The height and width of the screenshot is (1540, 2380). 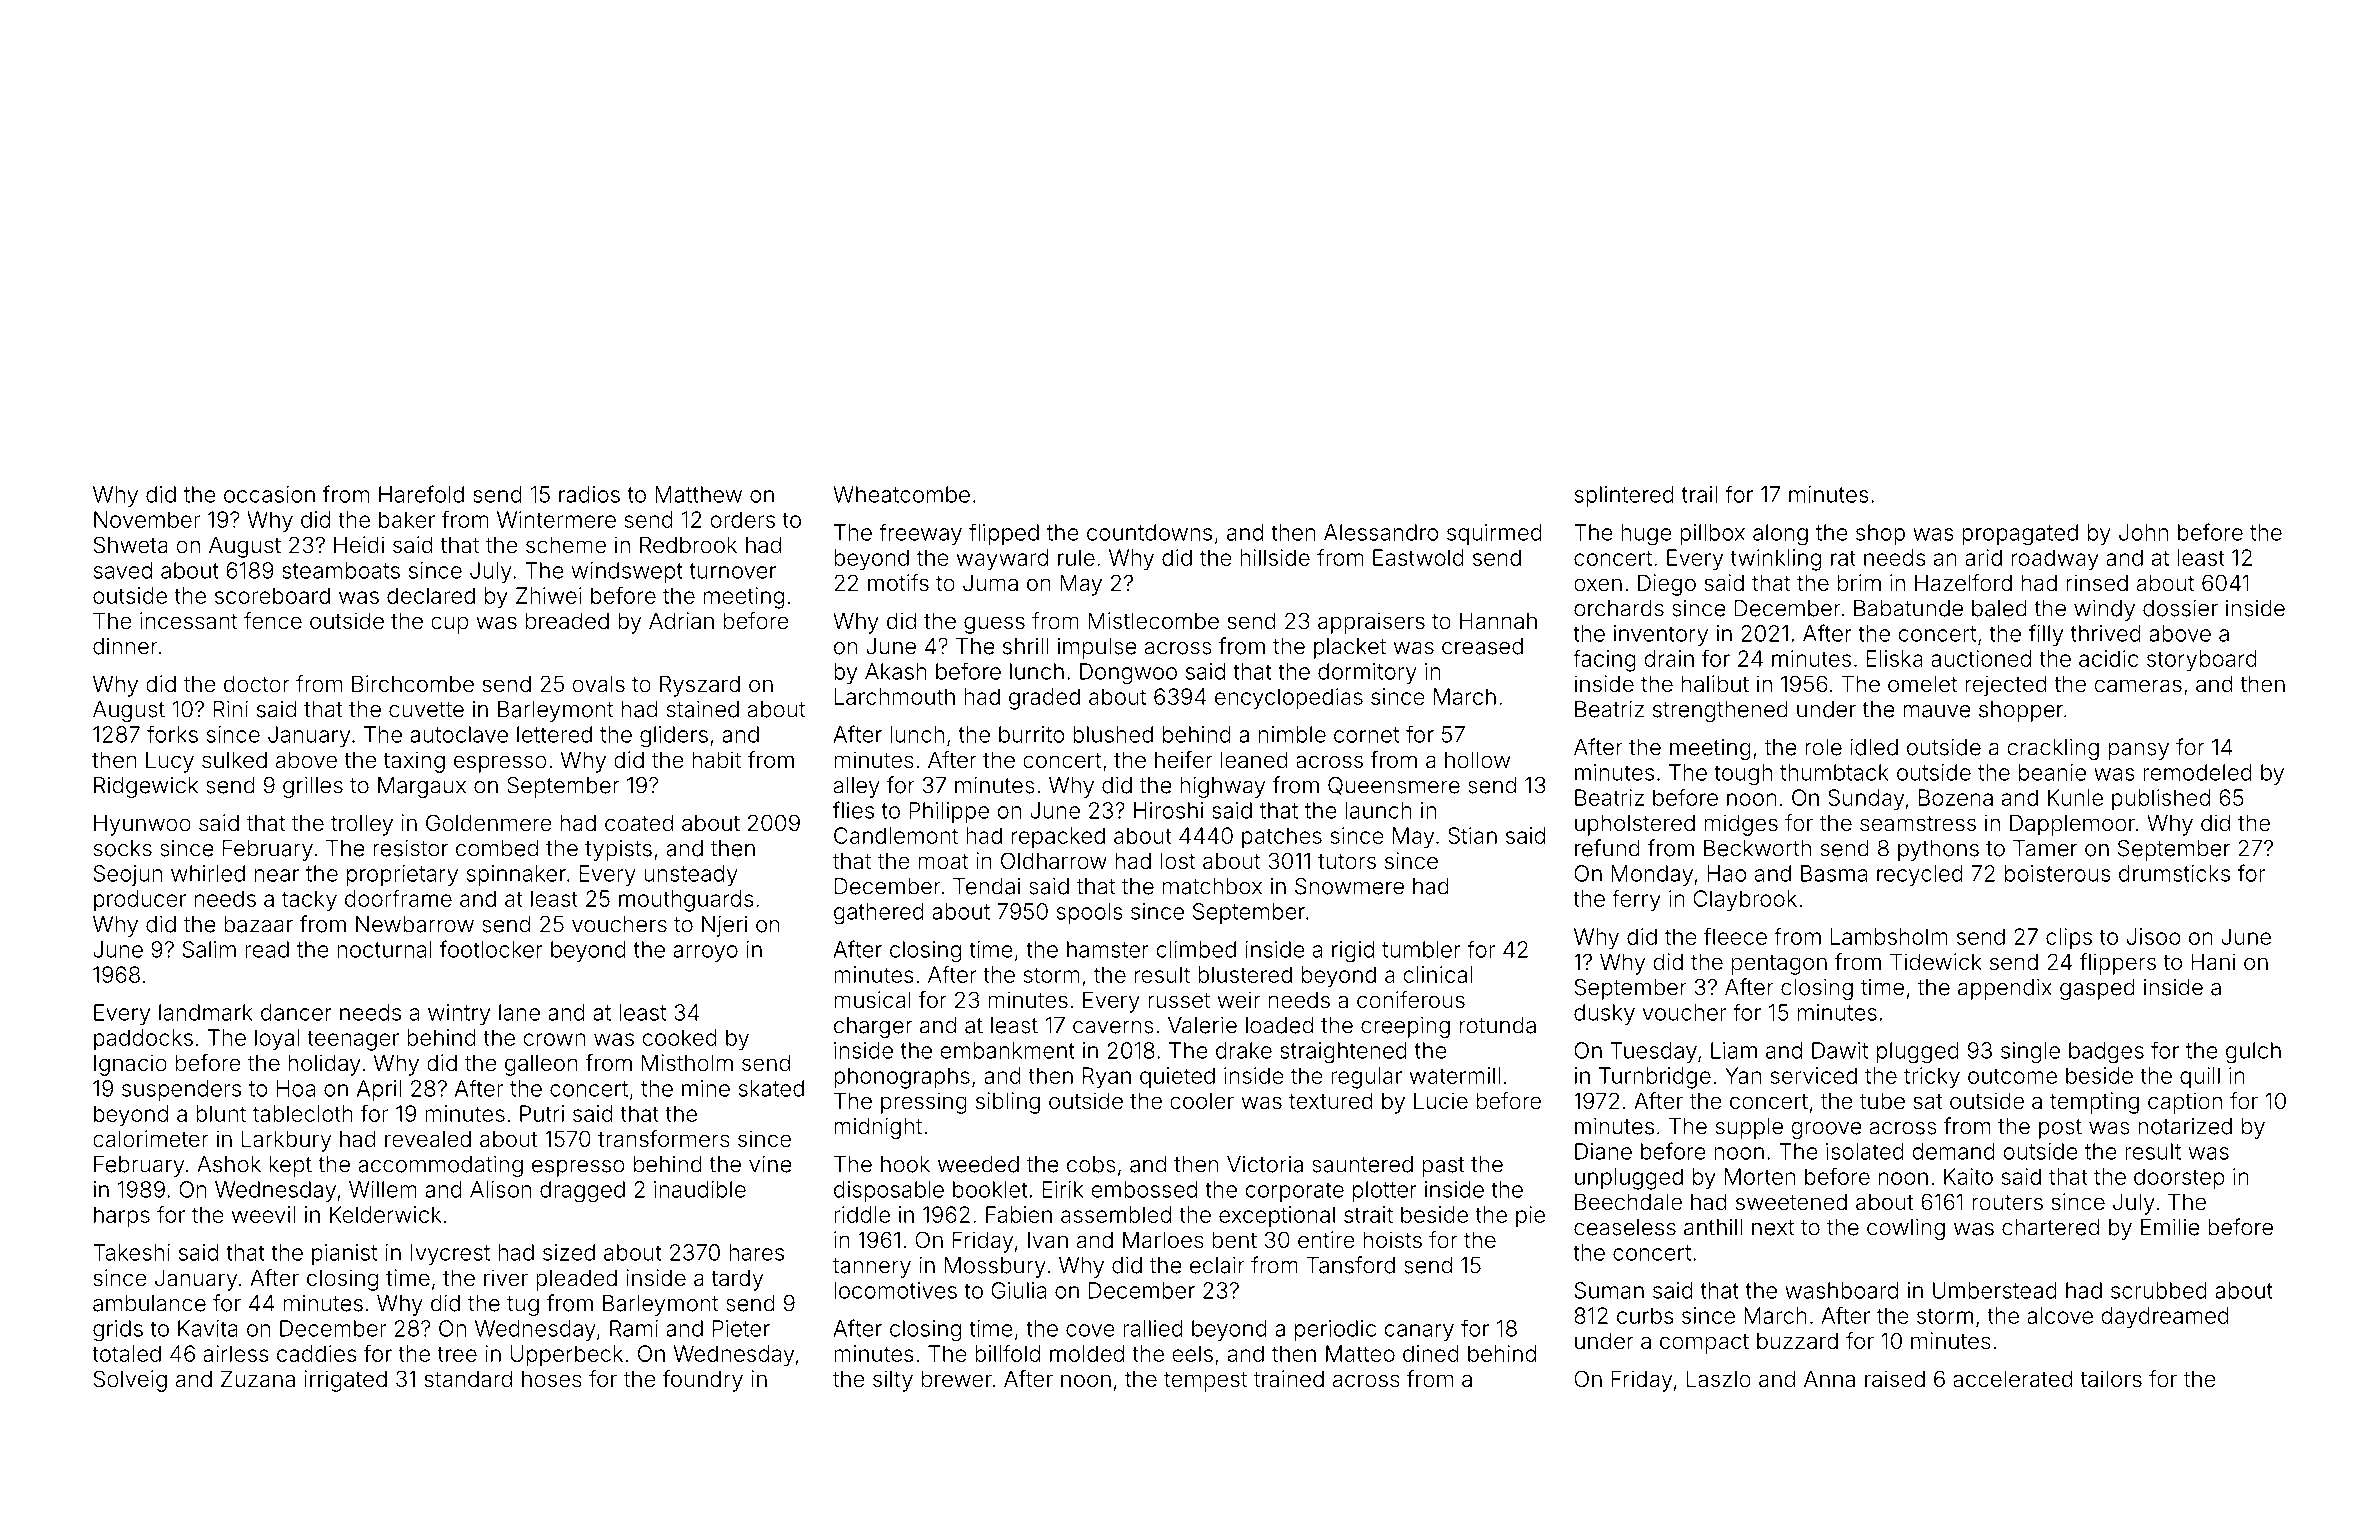 I want to click on Dapplemoor, so click(x=2072, y=825).
